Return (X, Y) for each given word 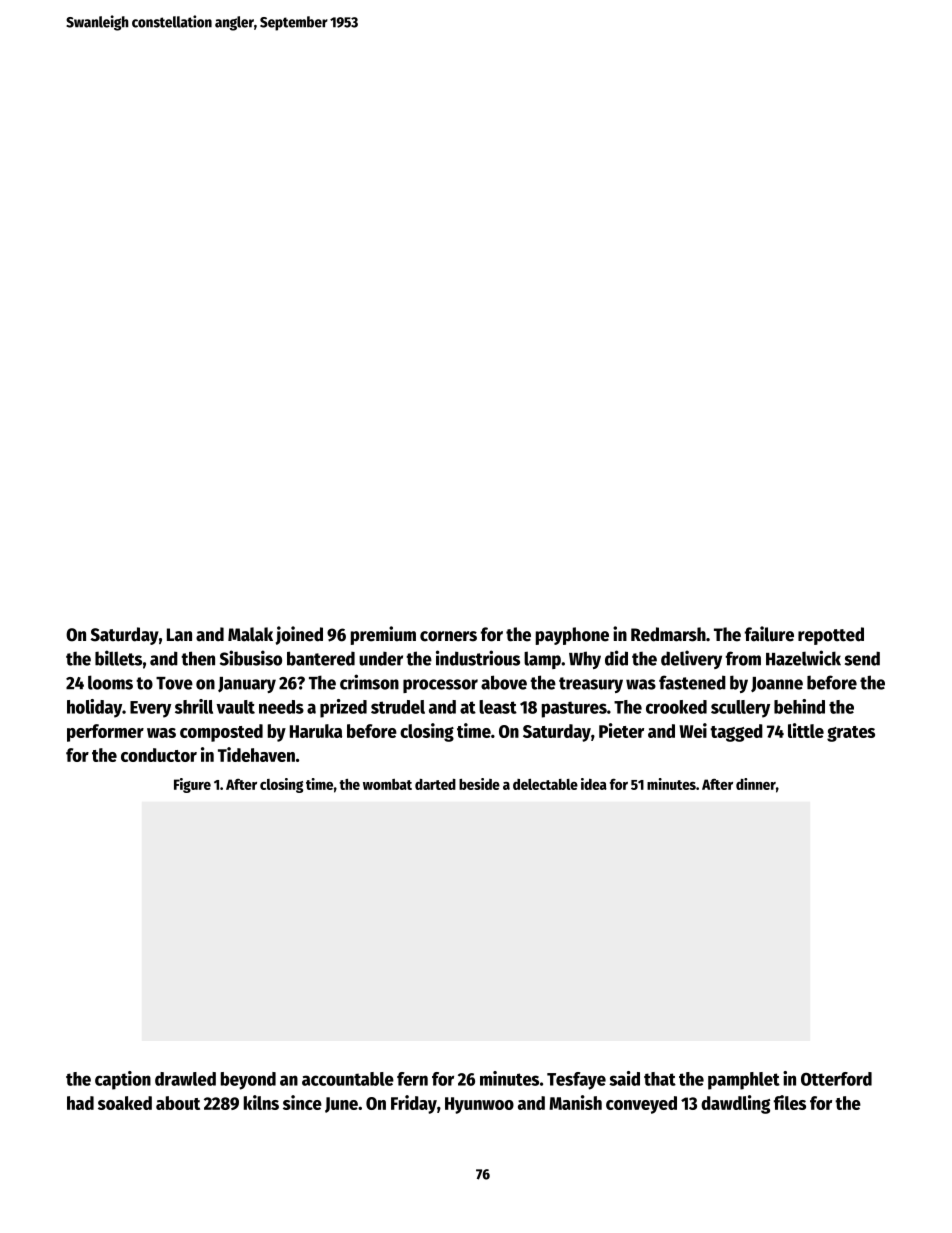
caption (123, 1080)
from (743, 658)
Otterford (836, 1079)
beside (479, 784)
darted (435, 784)
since (302, 1102)
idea (594, 784)
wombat (387, 784)
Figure (192, 785)
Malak (250, 634)
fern (412, 1079)
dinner (756, 784)
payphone (572, 636)
